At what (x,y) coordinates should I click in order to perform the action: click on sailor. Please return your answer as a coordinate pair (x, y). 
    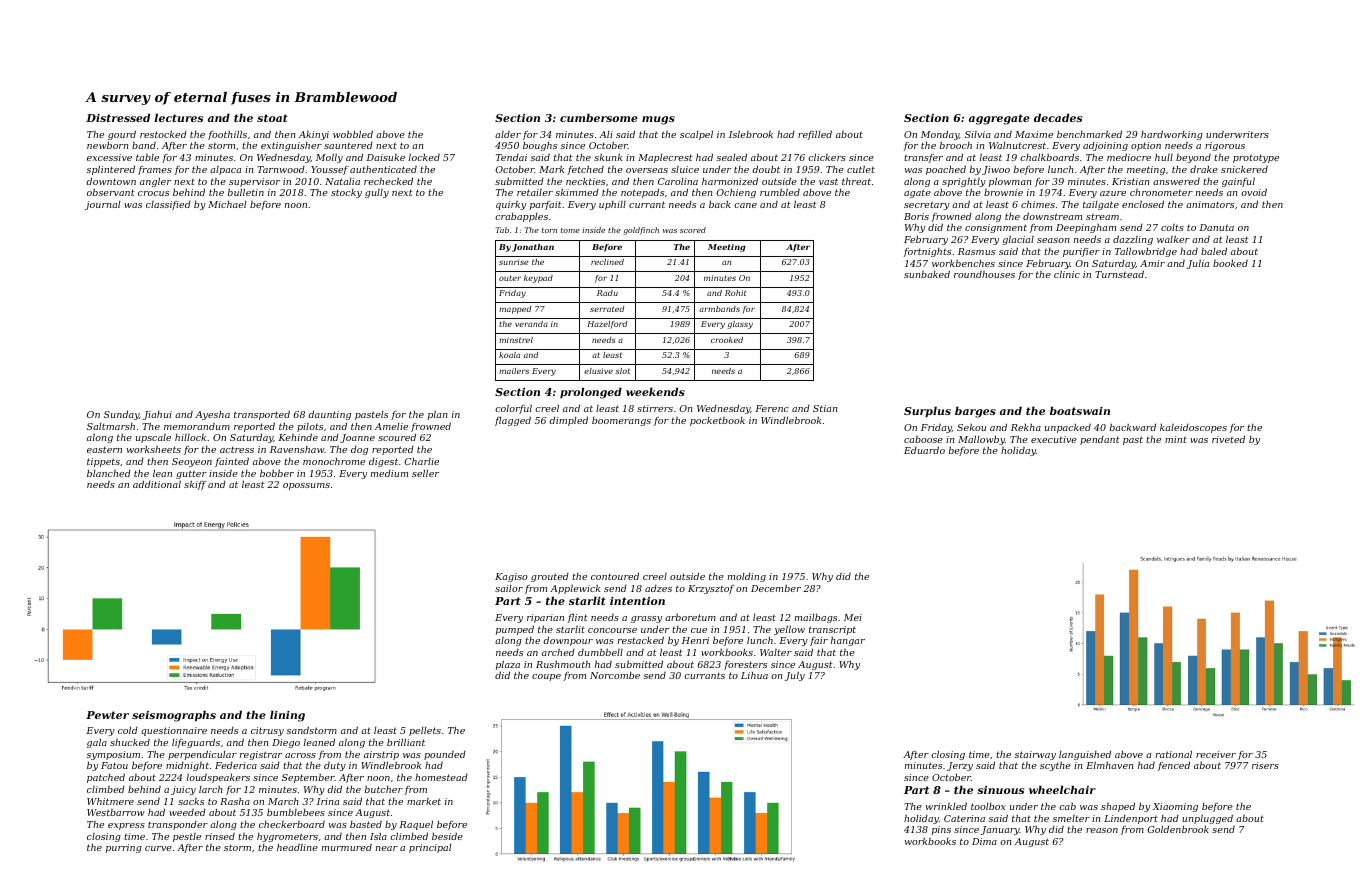
    Looking at the image, I should click on (509, 588).
